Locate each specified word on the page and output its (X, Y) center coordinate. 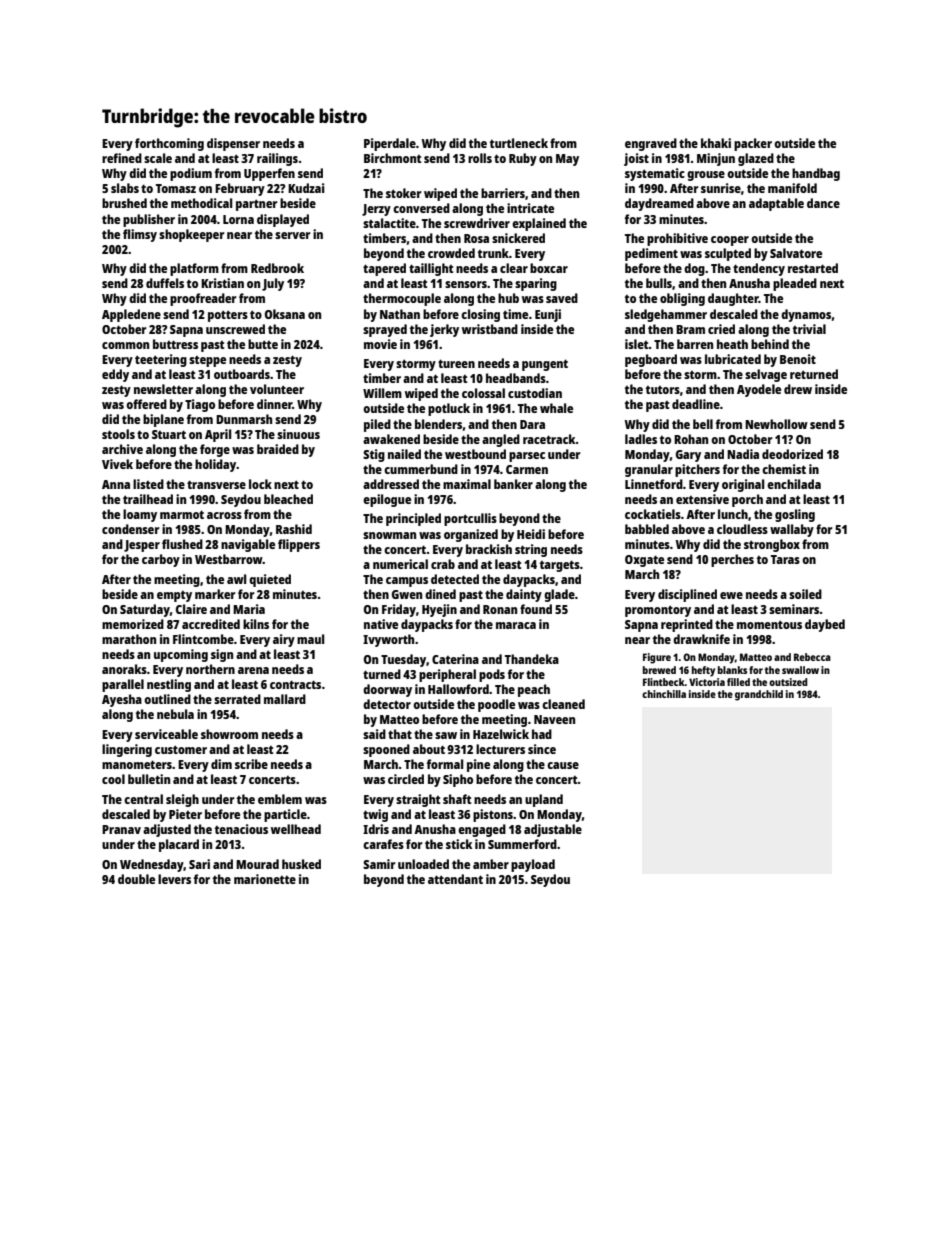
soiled (805, 594)
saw (446, 735)
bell (703, 424)
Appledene (131, 315)
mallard (285, 699)
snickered (518, 238)
